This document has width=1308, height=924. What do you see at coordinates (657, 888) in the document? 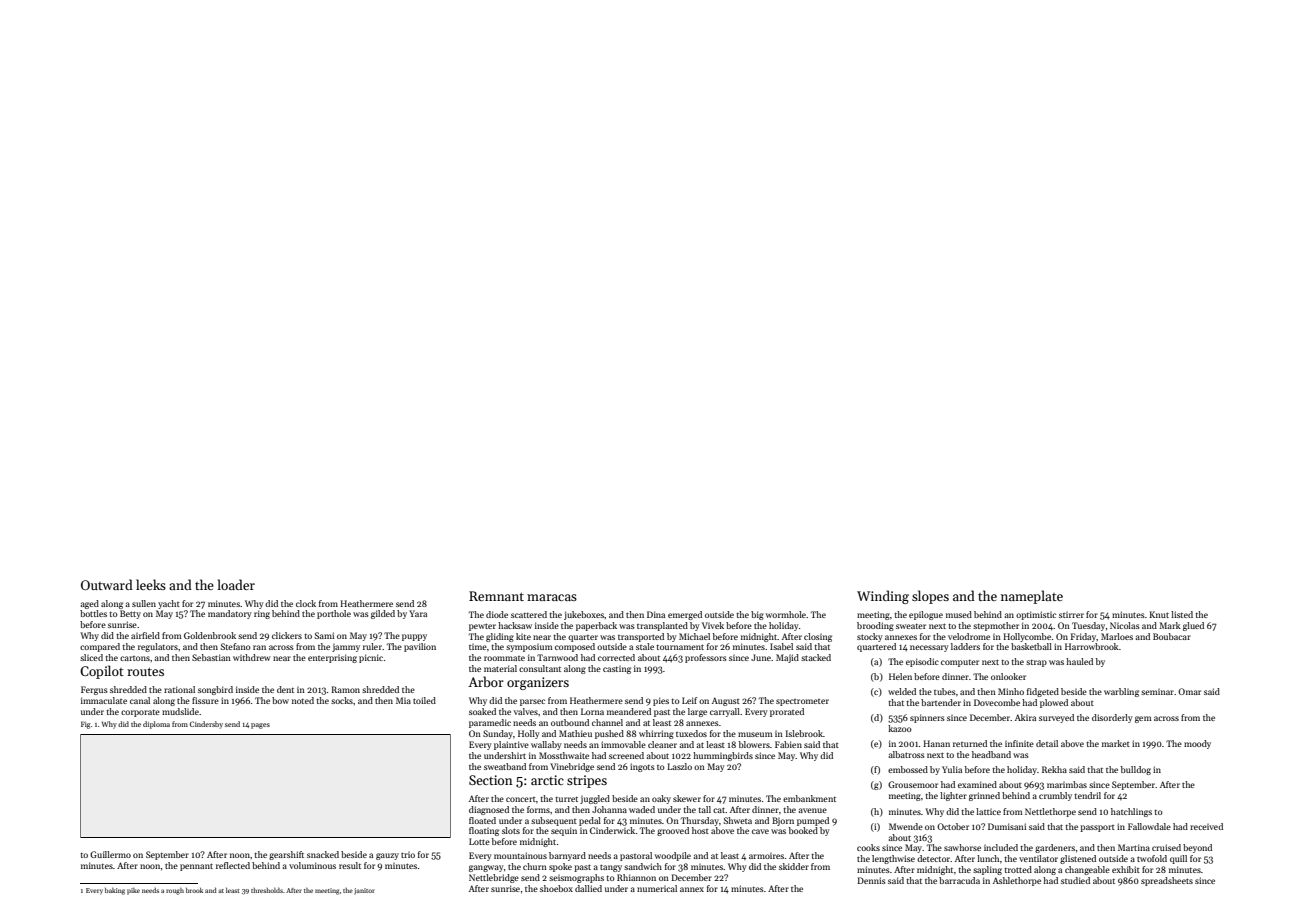
I see `numerical` at bounding box center [657, 888].
